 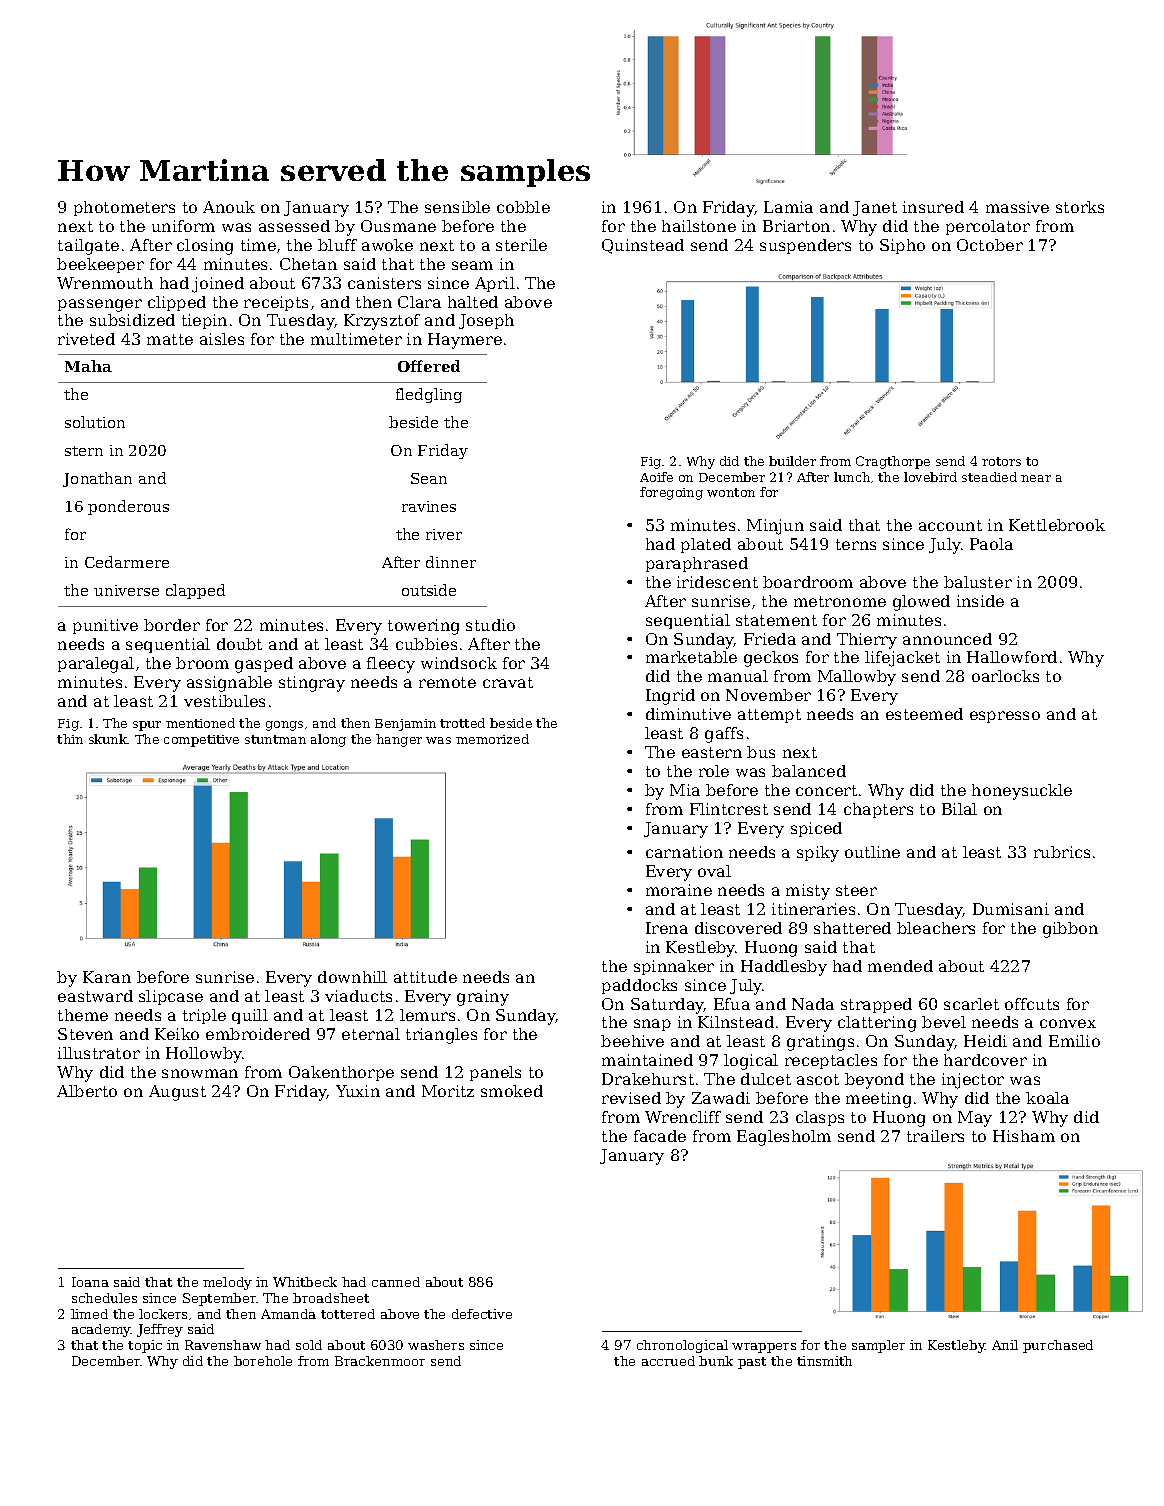 What do you see at coordinates (985, 1041) in the image?
I see `Heidi` at bounding box center [985, 1041].
